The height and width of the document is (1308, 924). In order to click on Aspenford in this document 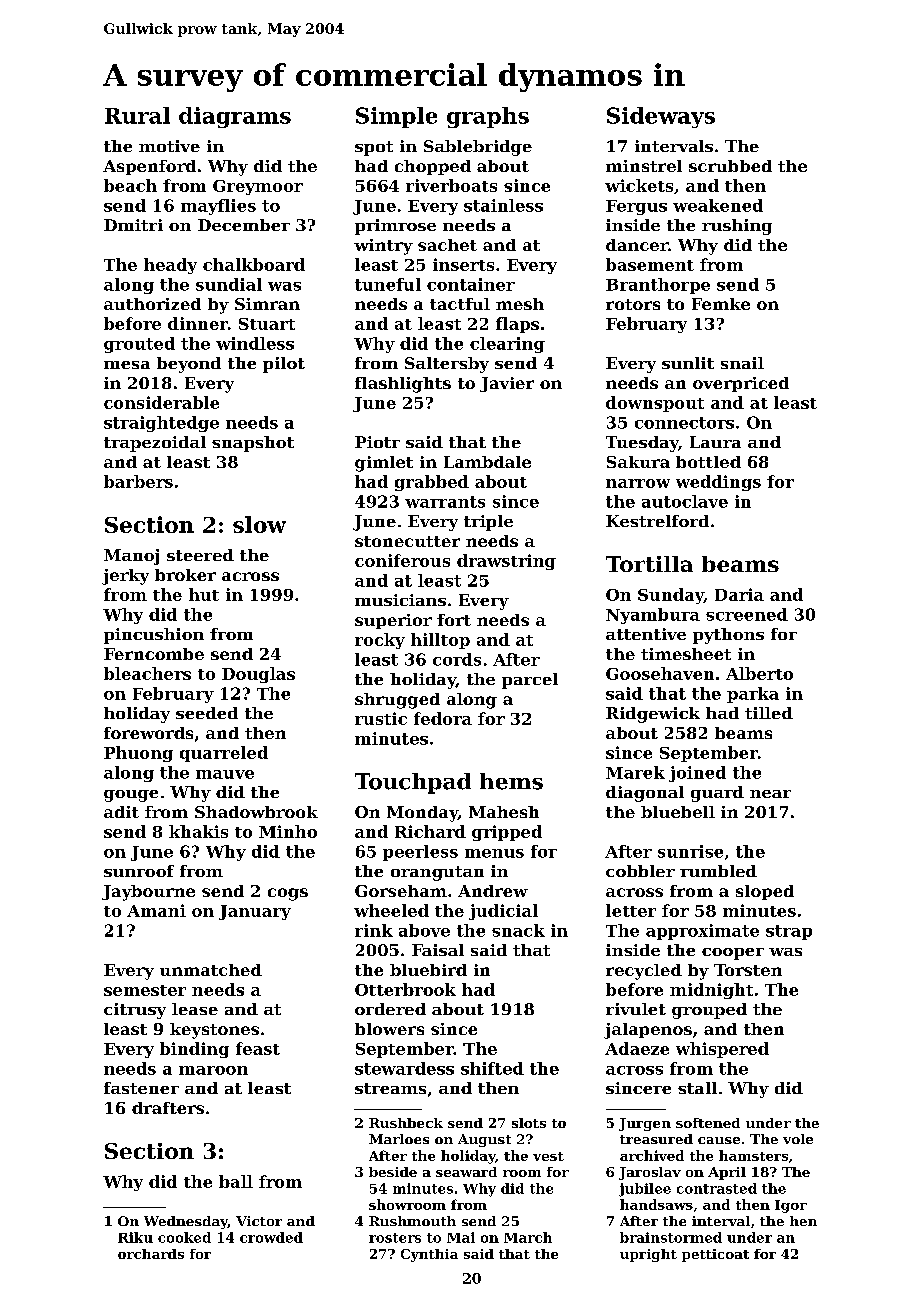, I will do `click(149, 167)`.
